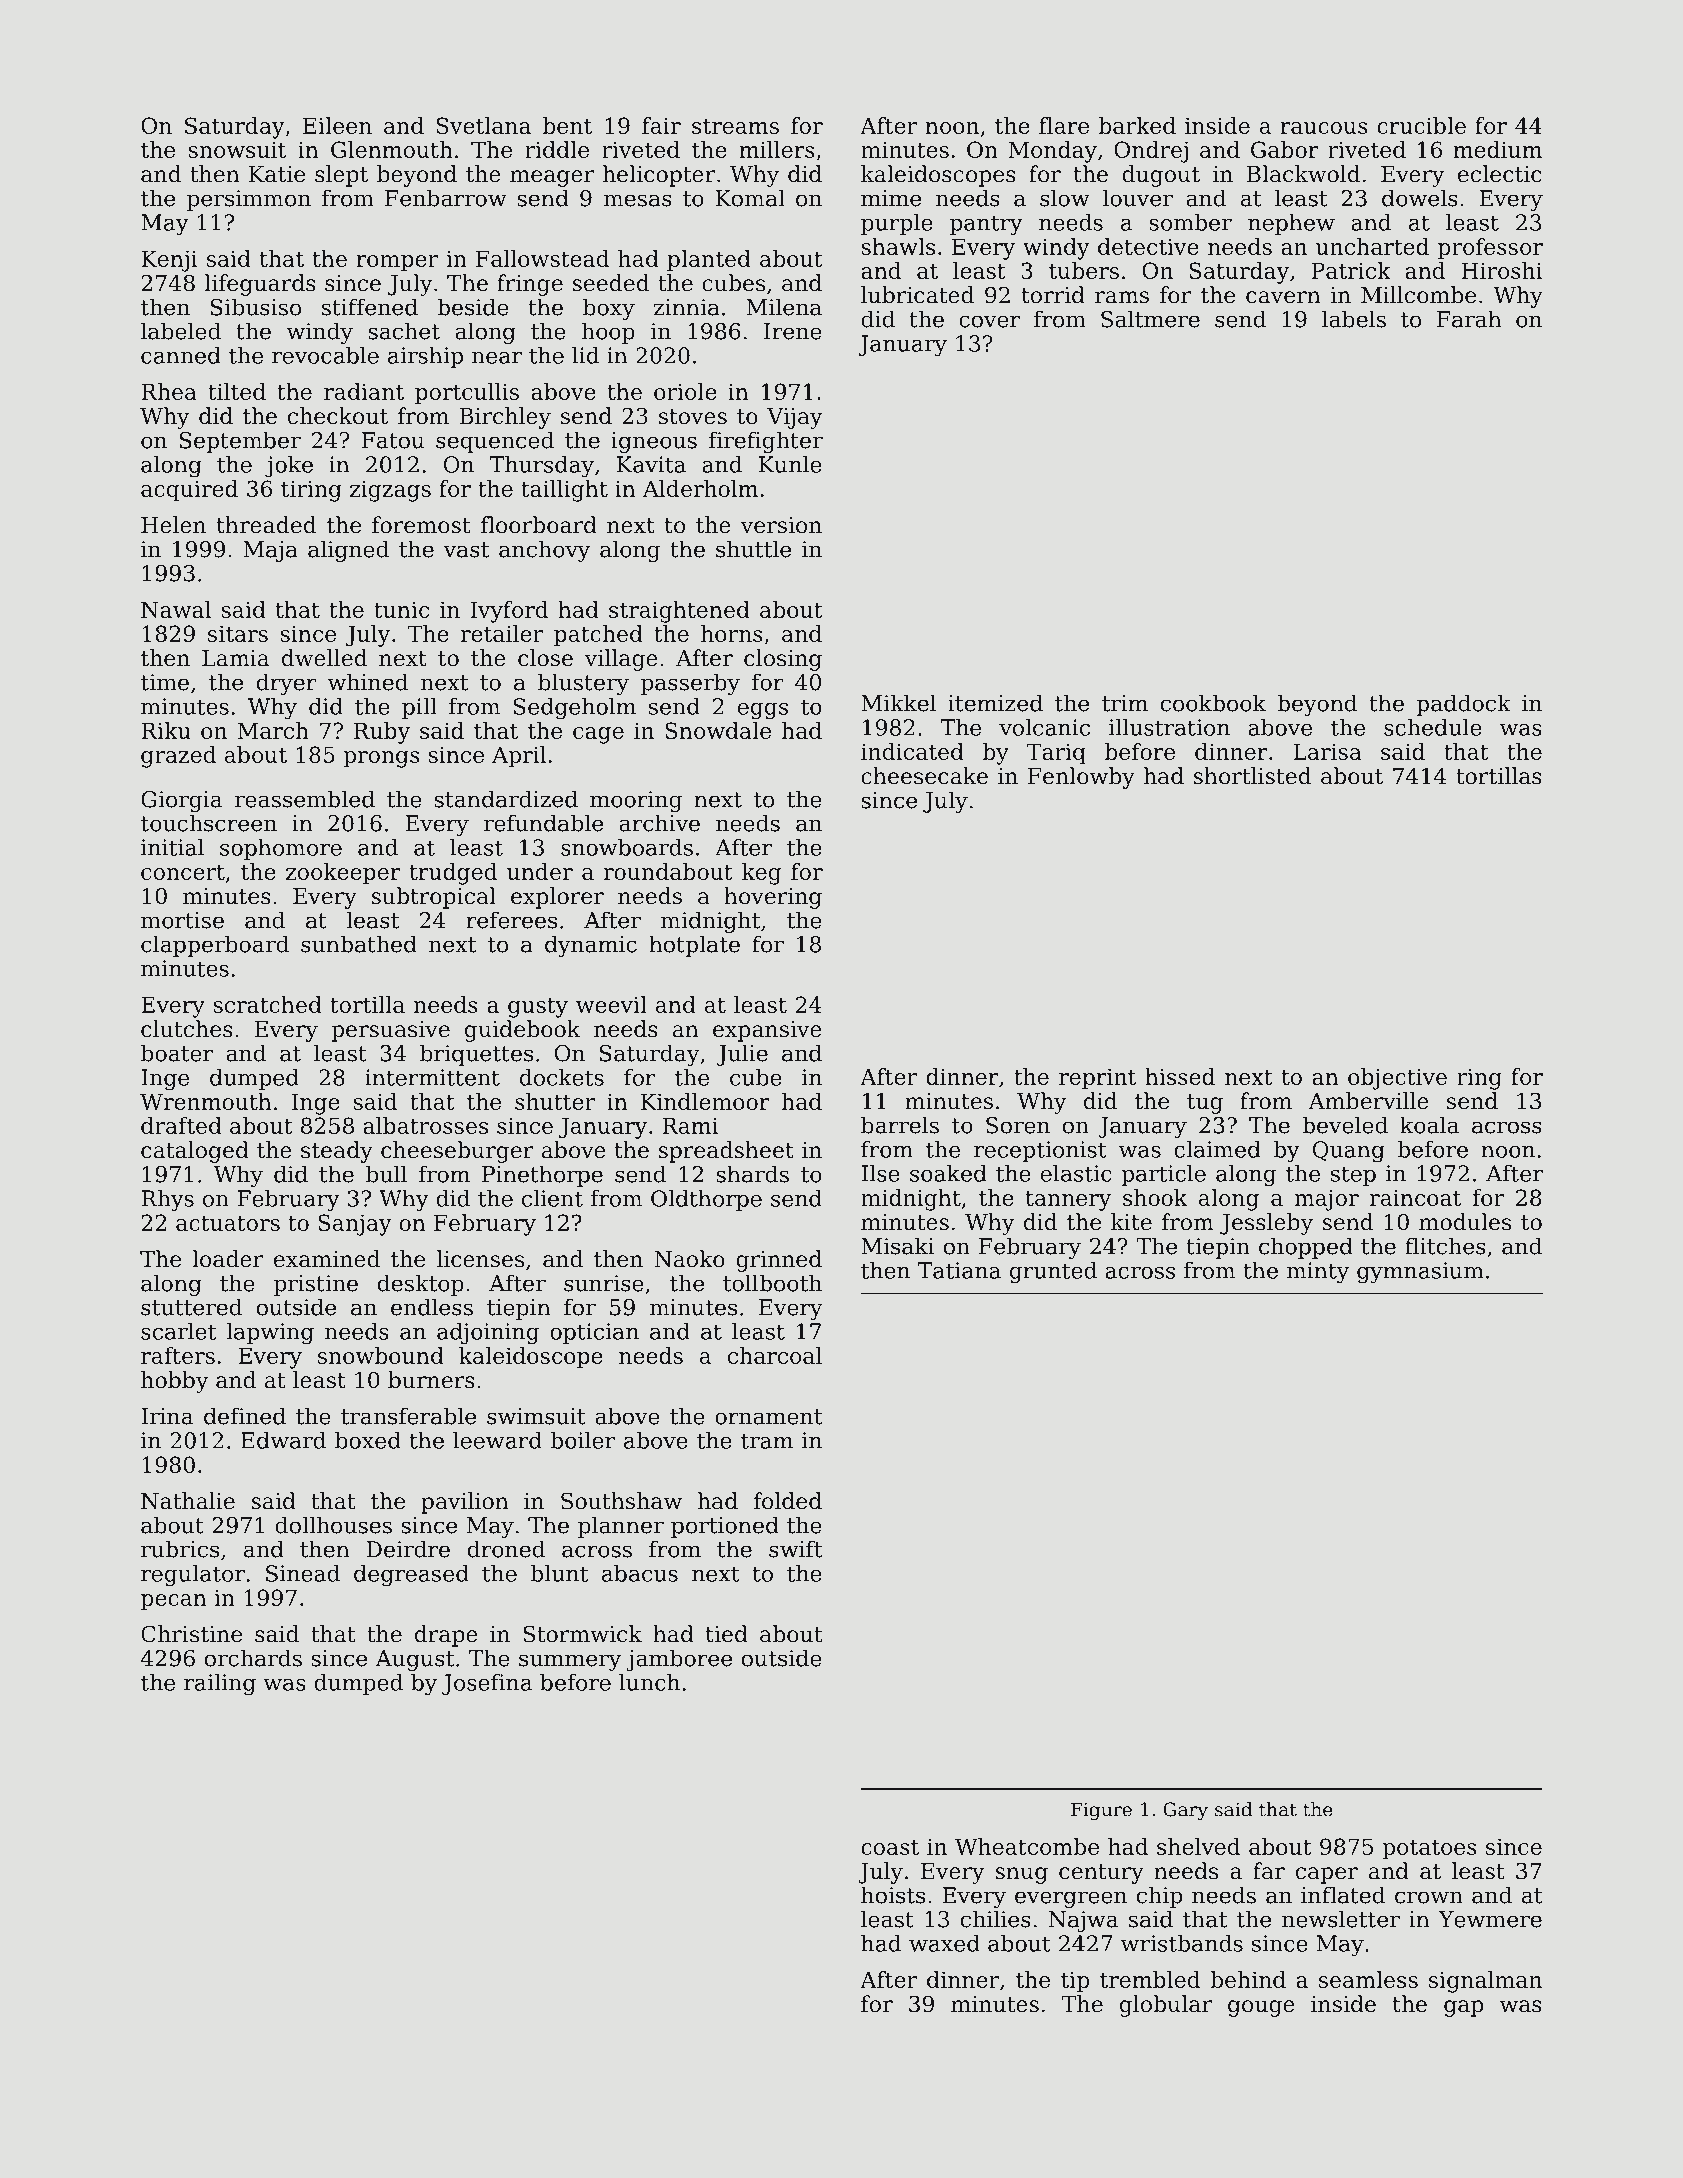 The width and height of the page is (1683, 2178). What do you see at coordinates (1018, 1125) in the page?
I see `Soren` at bounding box center [1018, 1125].
